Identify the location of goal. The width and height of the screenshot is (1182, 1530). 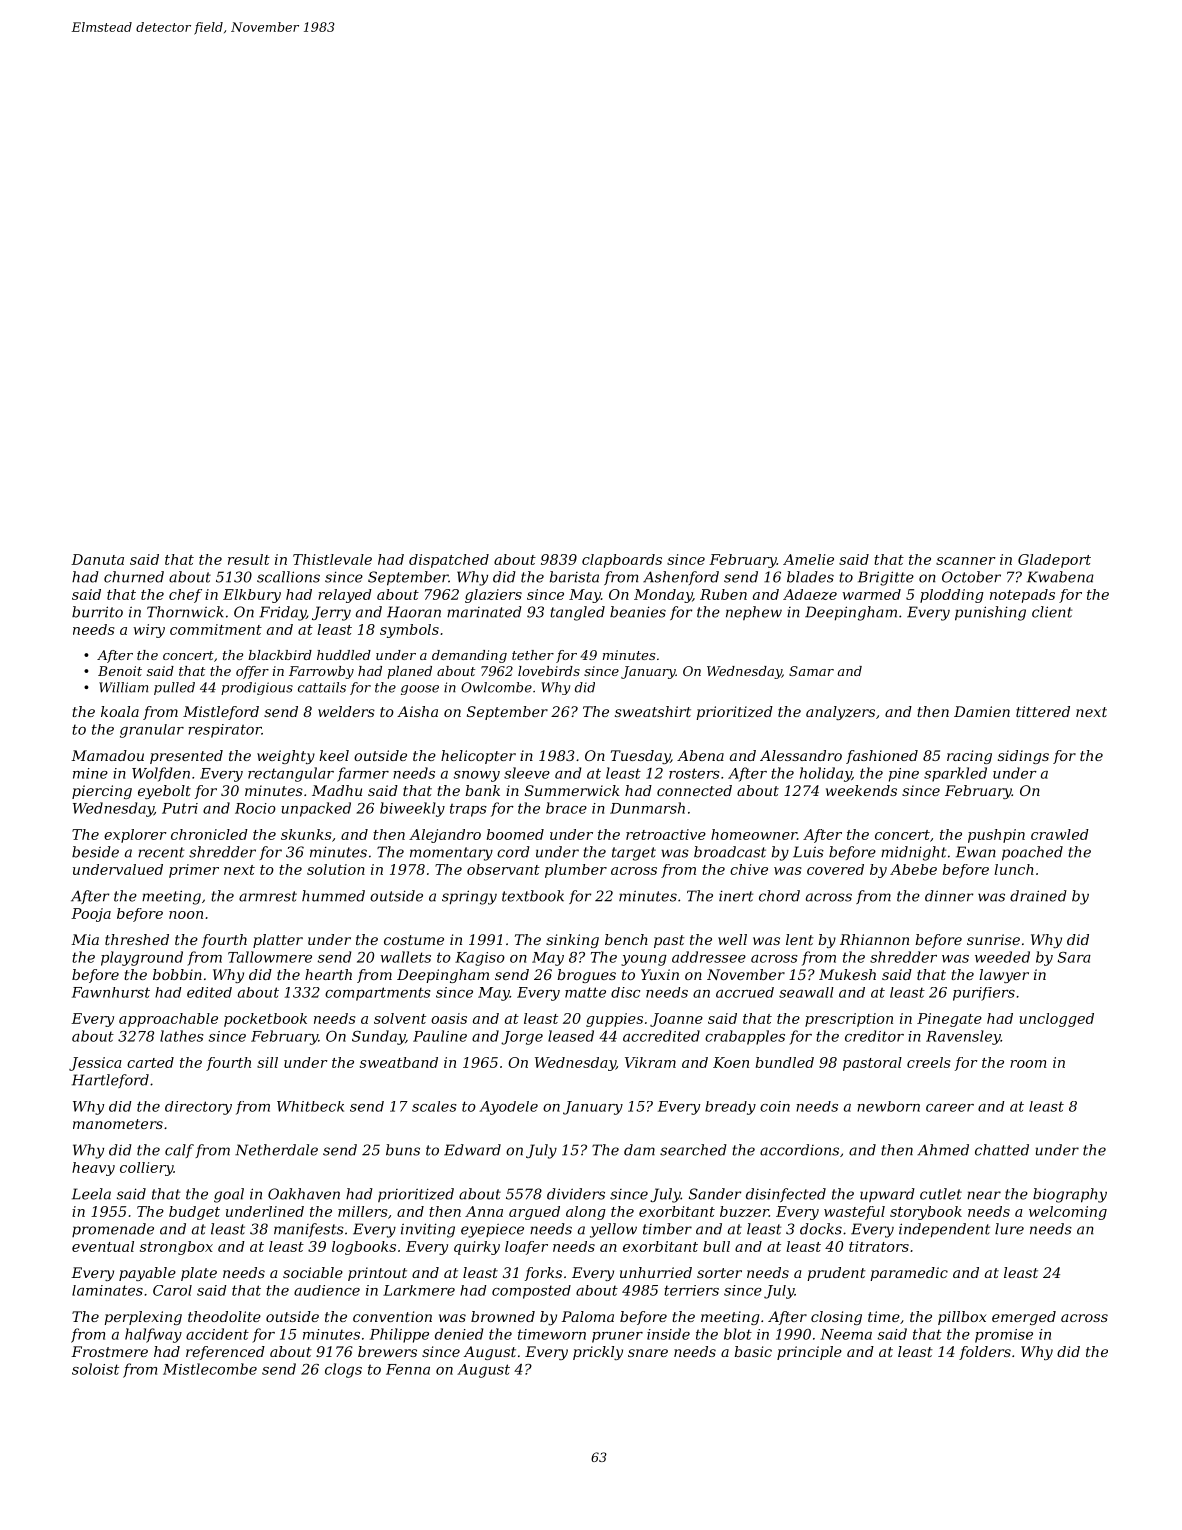
(229, 1195).
